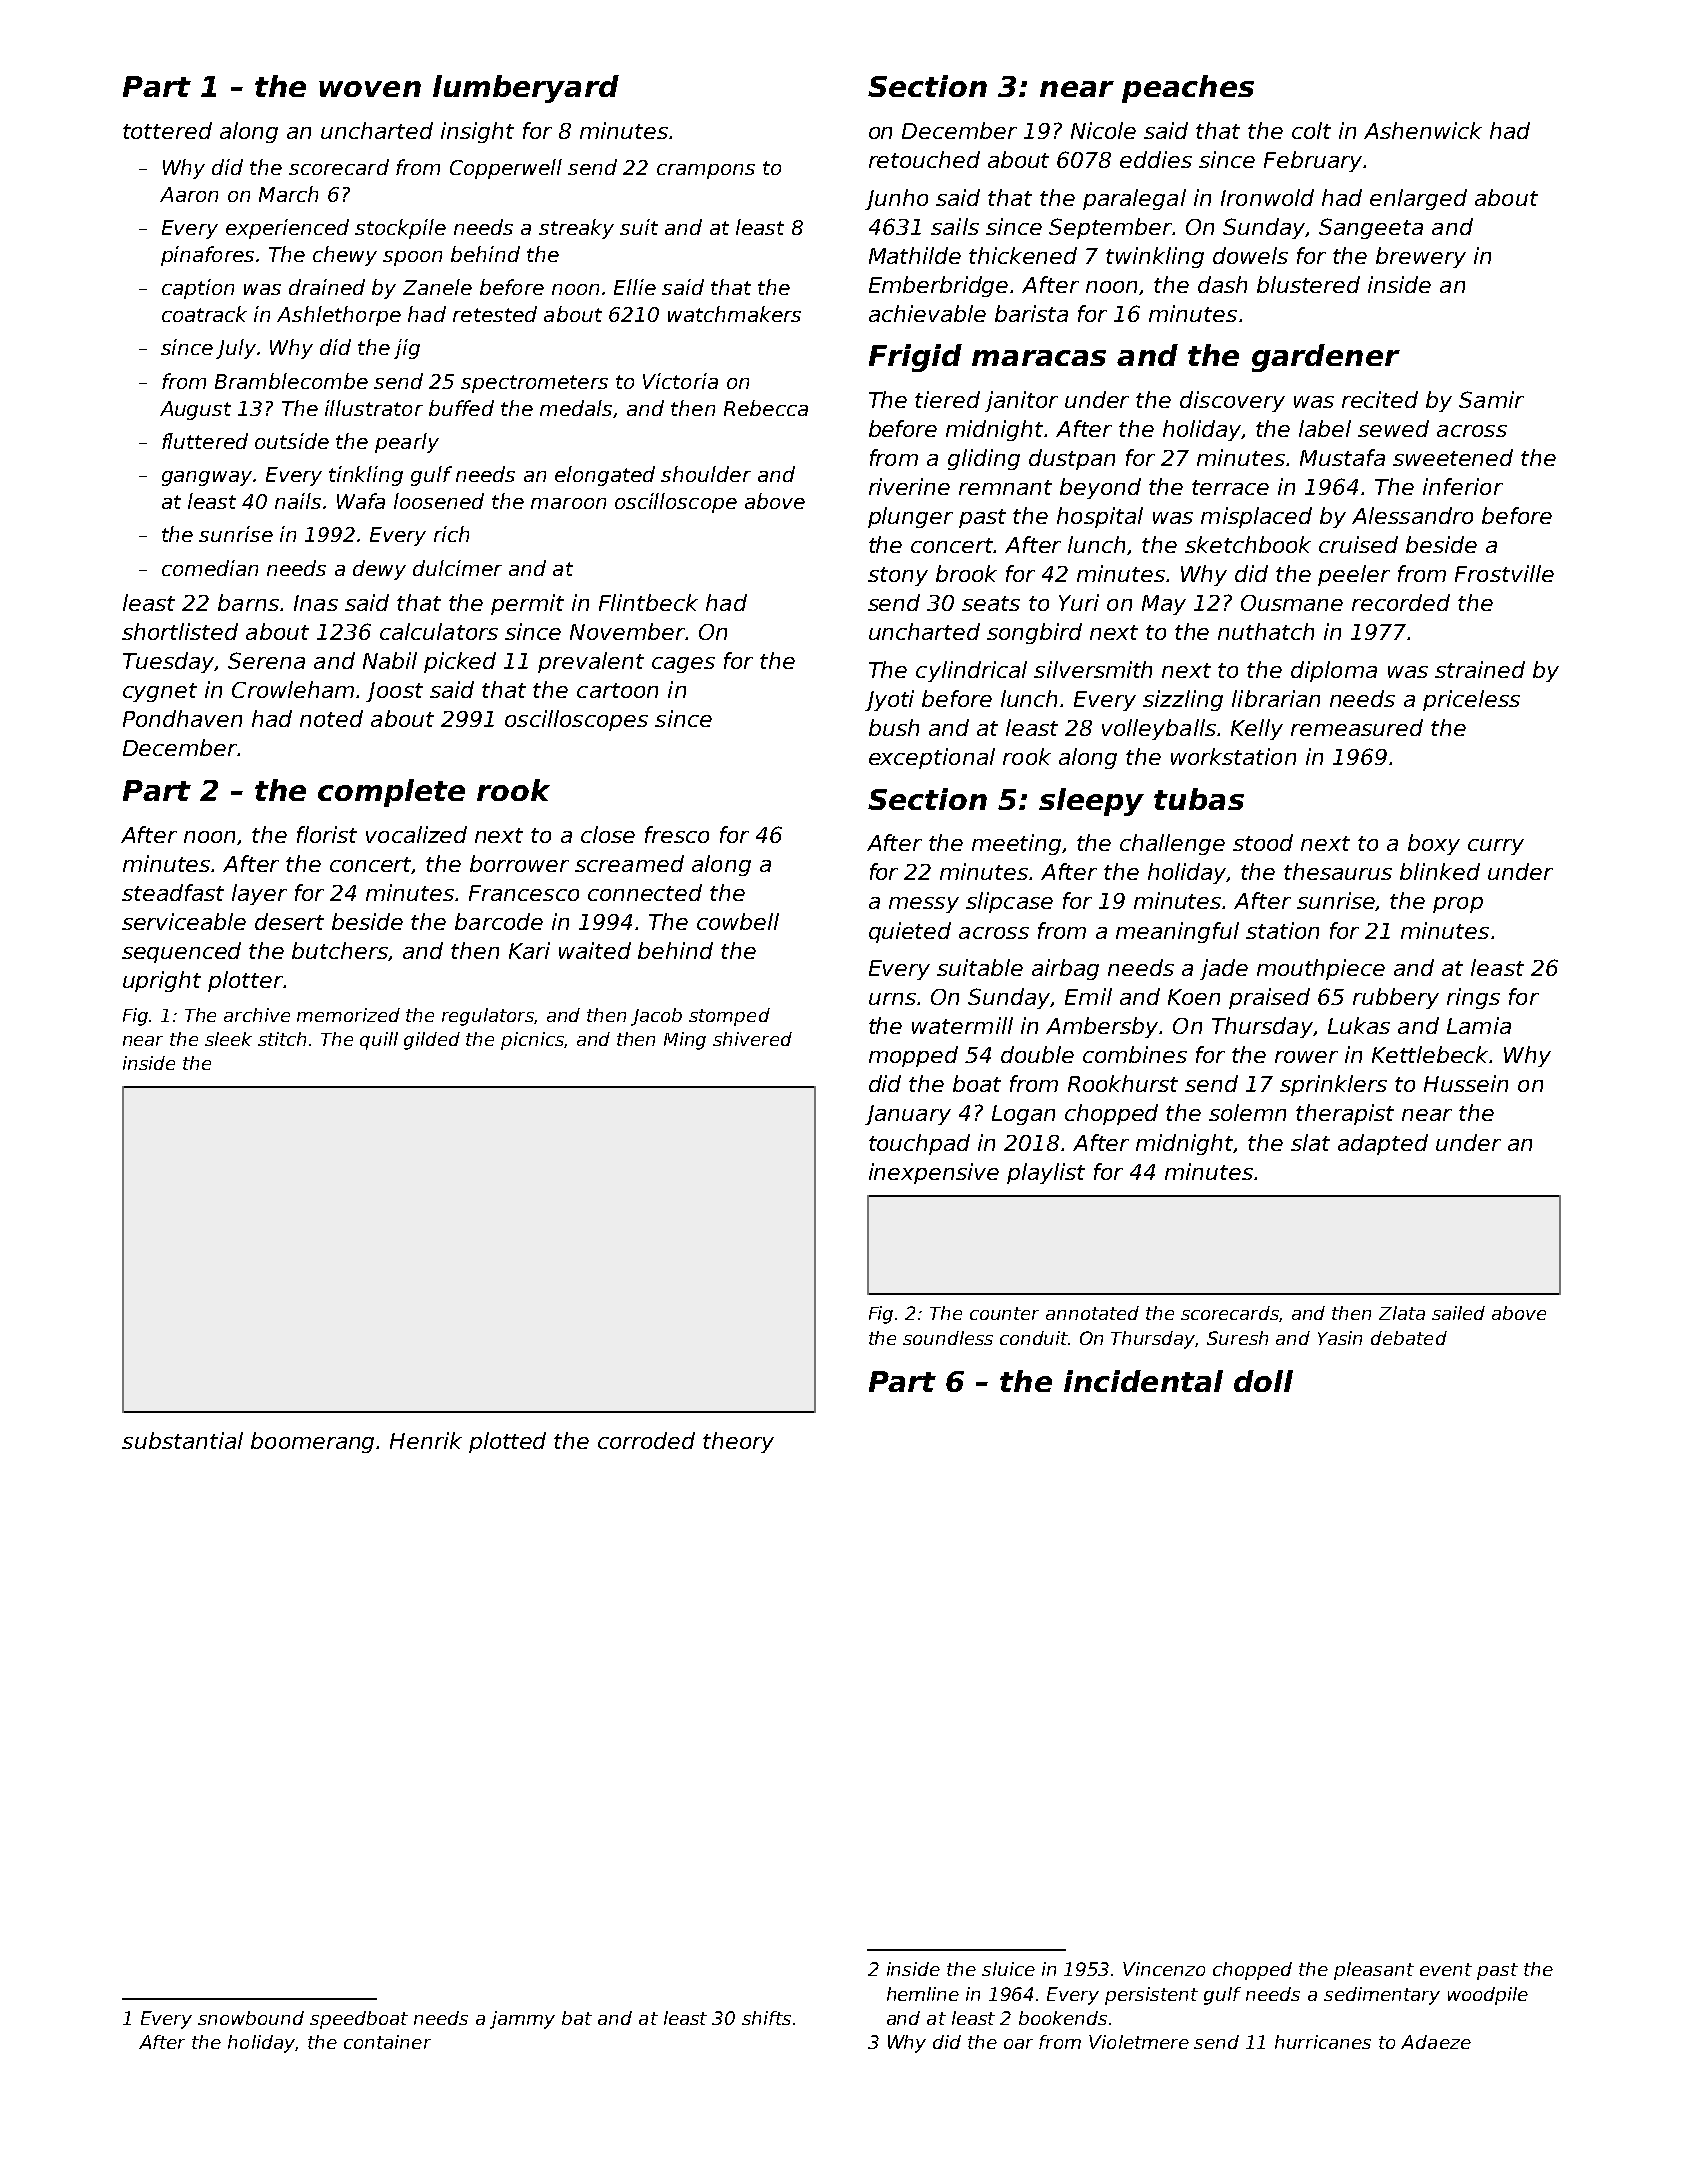  Describe the element at coordinates (370, 89) in the document. I see `woven` at that location.
